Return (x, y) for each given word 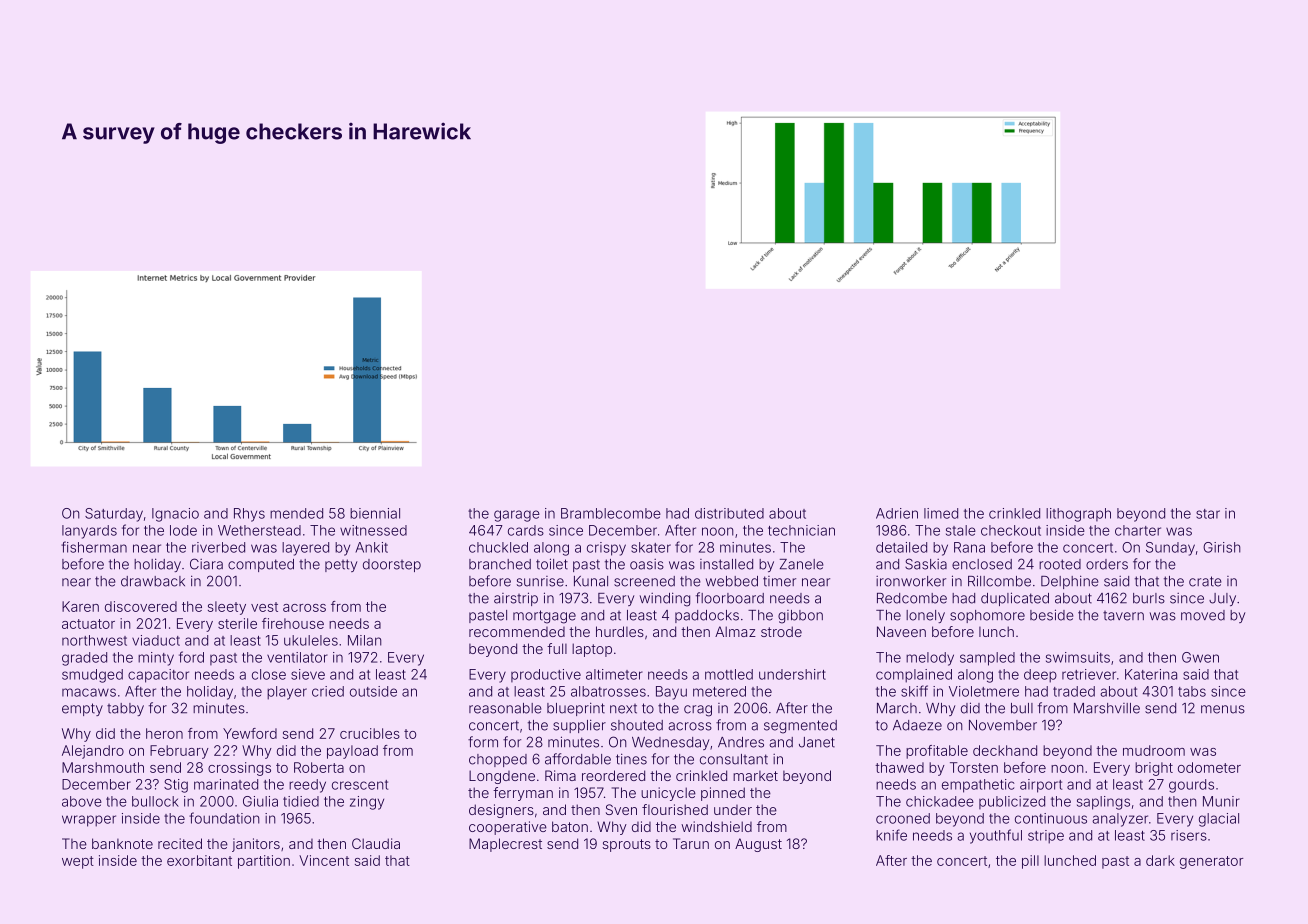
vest (264, 607)
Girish (1222, 547)
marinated (226, 784)
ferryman (523, 794)
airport (1041, 786)
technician (801, 530)
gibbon (800, 617)
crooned (903, 818)
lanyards (89, 532)
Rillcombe (999, 581)
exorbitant (199, 860)
